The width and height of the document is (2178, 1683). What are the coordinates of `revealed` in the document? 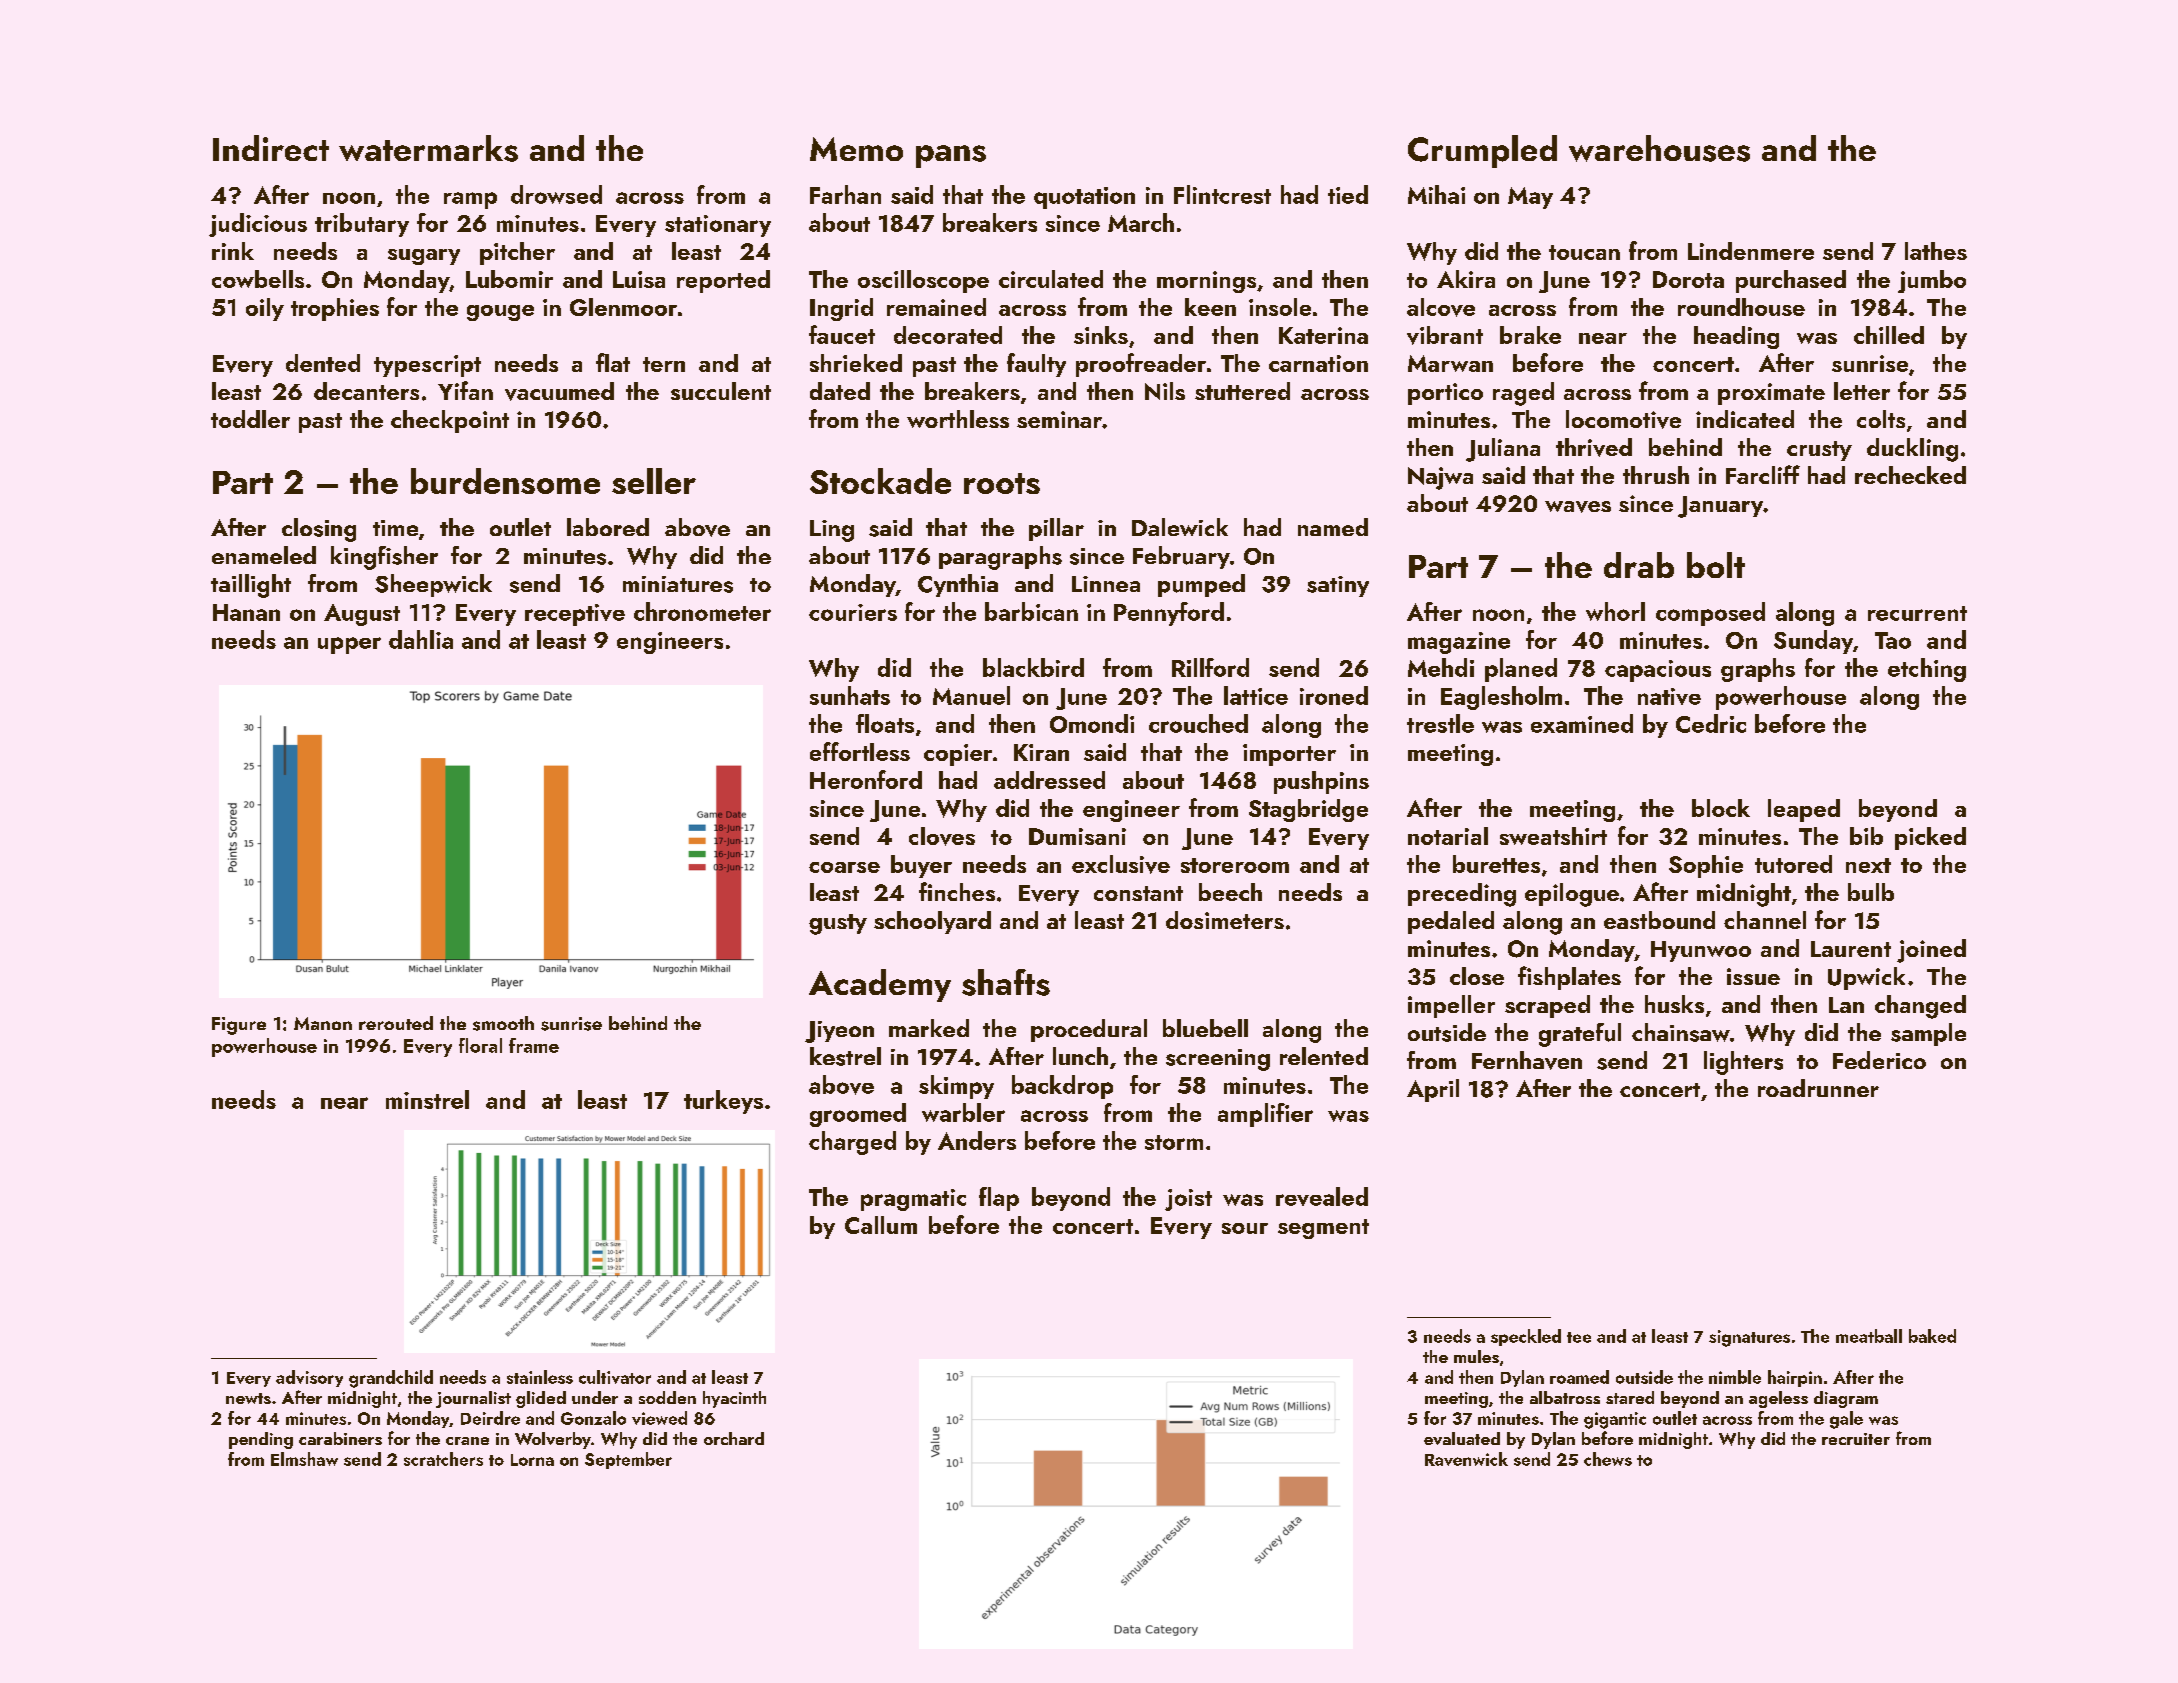 It's located at (1322, 1196).
